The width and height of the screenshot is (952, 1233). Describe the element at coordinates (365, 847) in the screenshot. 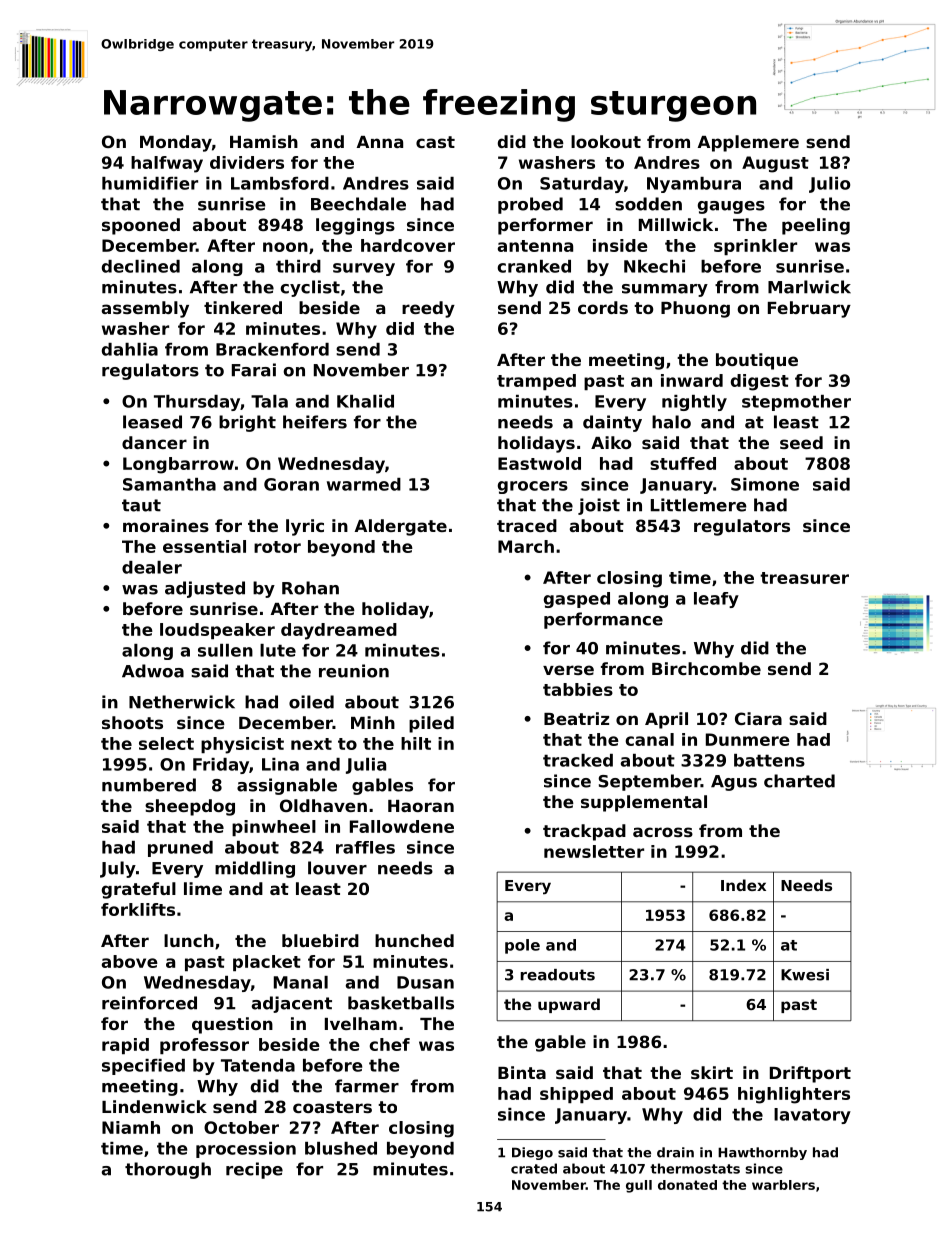

I see `raffles` at that location.
